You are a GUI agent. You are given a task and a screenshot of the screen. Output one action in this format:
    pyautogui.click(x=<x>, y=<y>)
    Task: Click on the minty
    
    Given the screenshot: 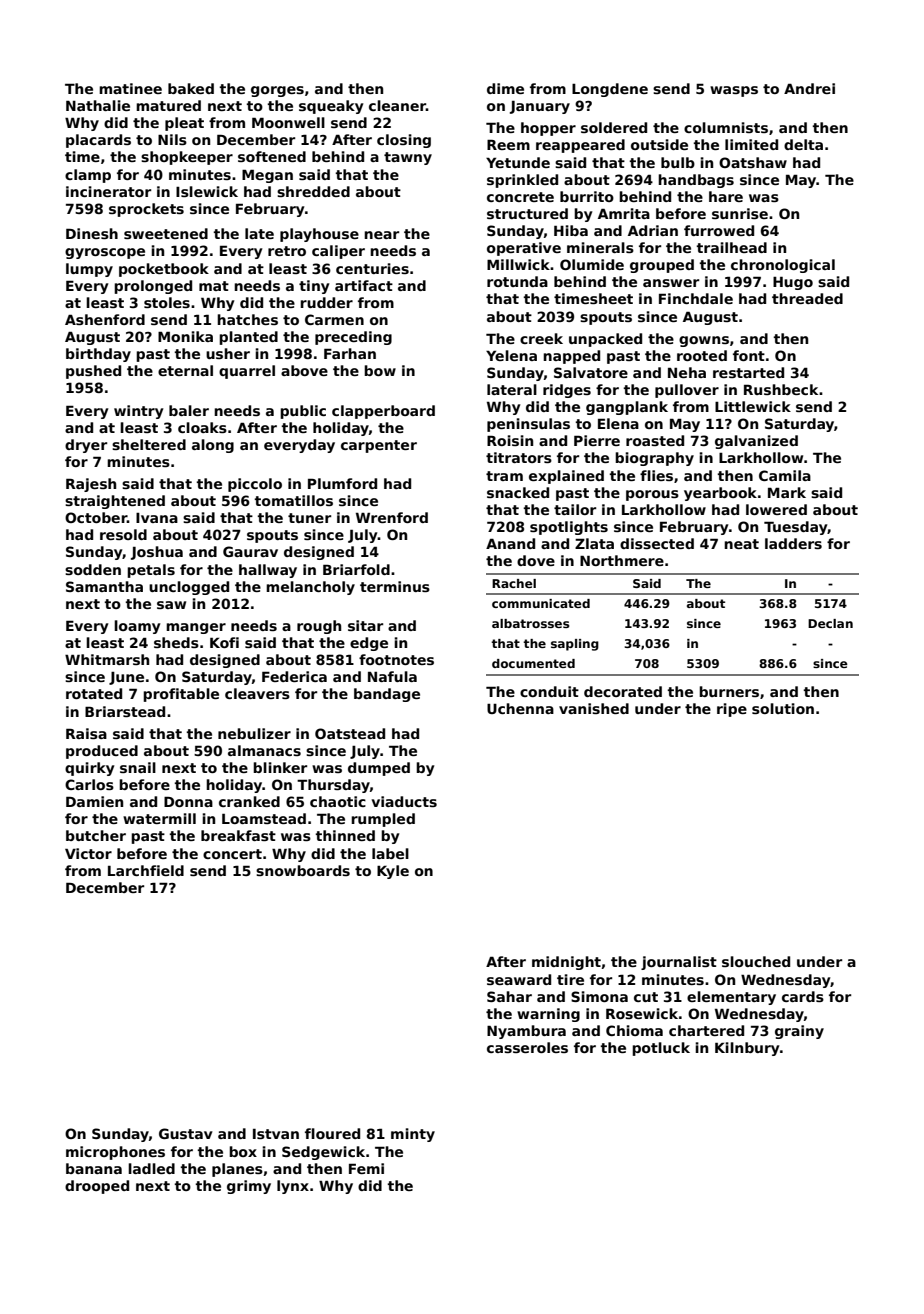 What is the action you would take?
    pyautogui.click(x=413, y=1135)
